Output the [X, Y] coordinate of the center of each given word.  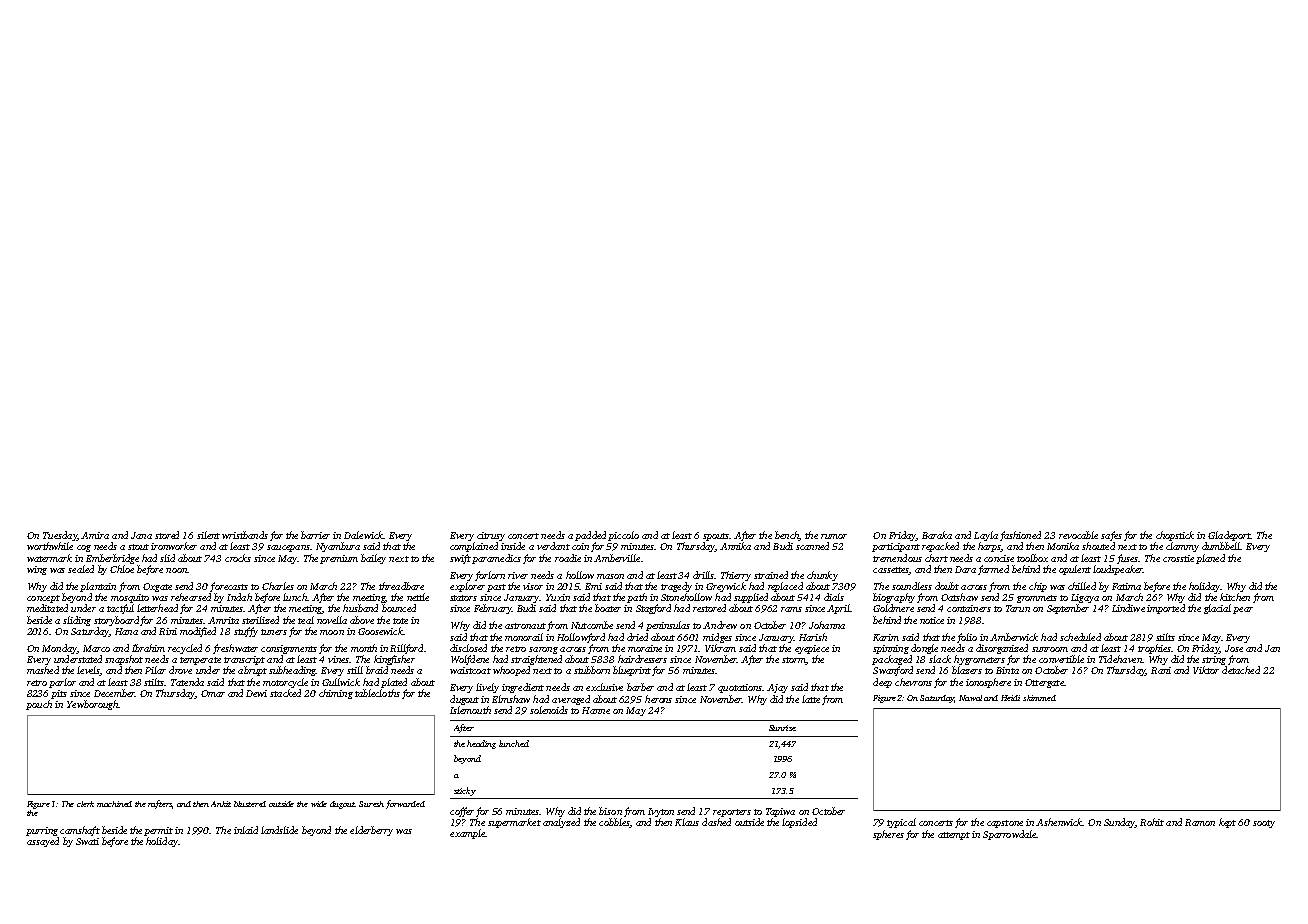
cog [84, 548]
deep [882, 683]
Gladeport [1229, 536]
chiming [336, 694]
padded [590, 536]
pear [1243, 610]
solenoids [549, 710]
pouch [39, 705]
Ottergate [1044, 683]
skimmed [1039, 698]
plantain [98, 587]
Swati [87, 841]
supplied [751, 598]
